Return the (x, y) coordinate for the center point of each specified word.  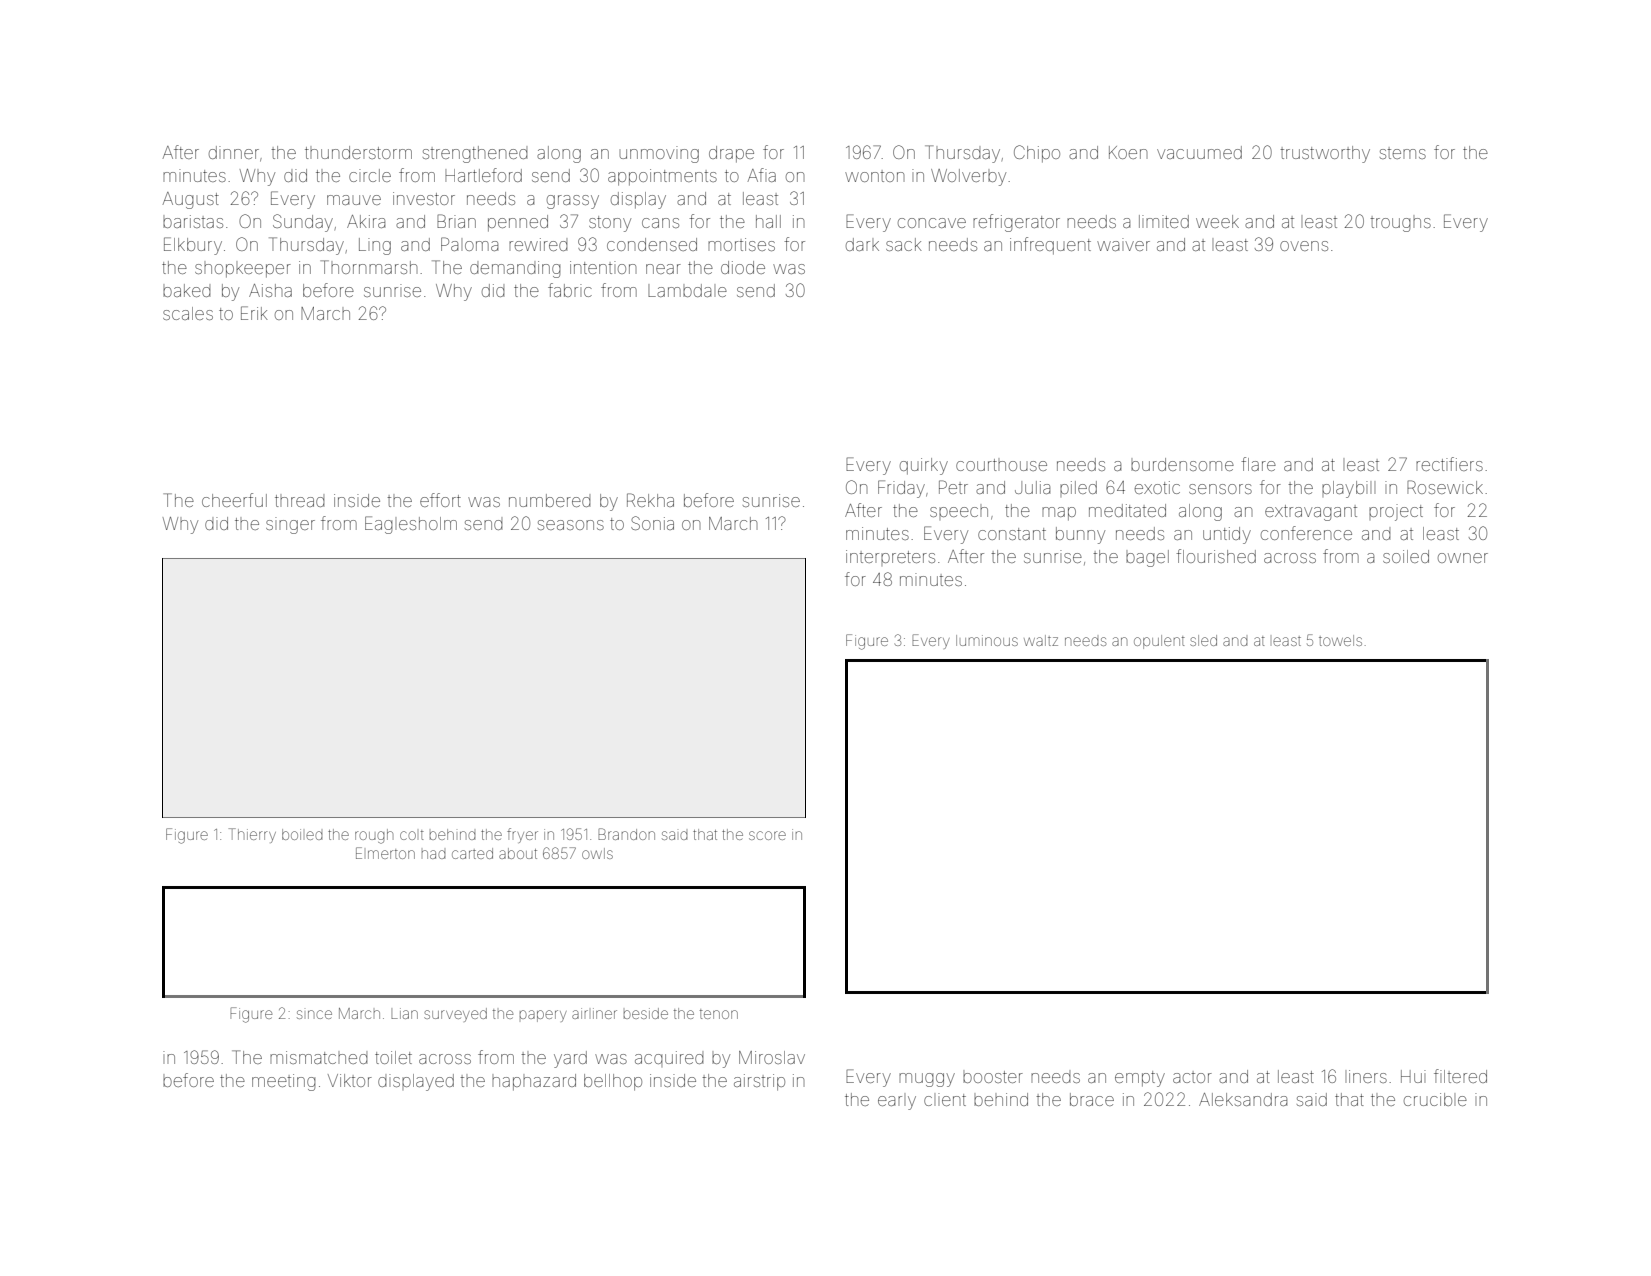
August (191, 200)
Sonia (652, 523)
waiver (1123, 244)
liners (1368, 1076)
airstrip (759, 1082)
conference (1306, 533)
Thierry (252, 835)
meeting (284, 1082)
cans (660, 223)
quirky (924, 466)
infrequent (1050, 246)
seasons (571, 525)
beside (645, 1013)
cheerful (234, 500)
